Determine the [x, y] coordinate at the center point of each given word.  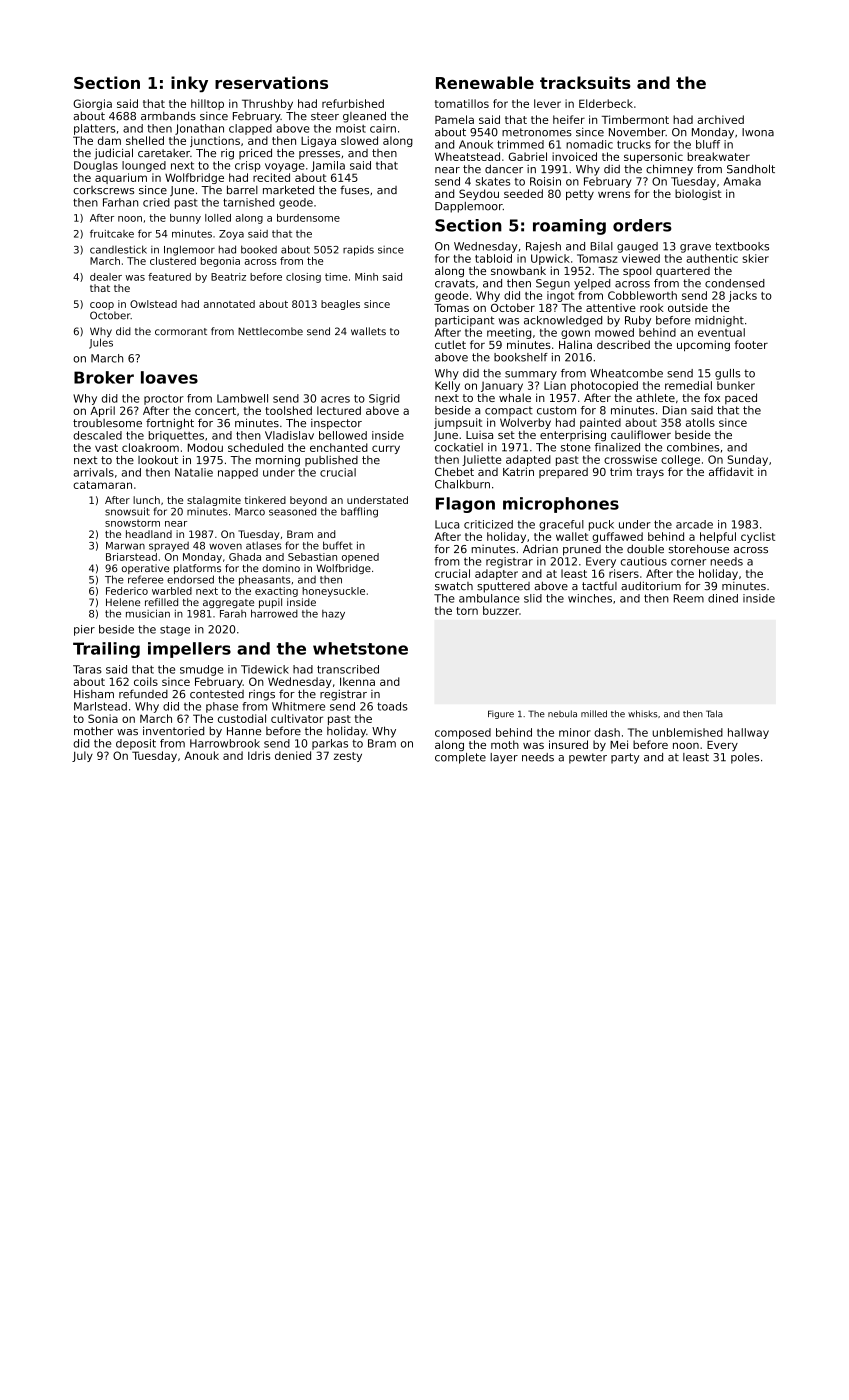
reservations [271, 82]
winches [590, 598]
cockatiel [459, 447]
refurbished [353, 103]
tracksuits [585, 82]
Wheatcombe [626, 373]
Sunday [748, 460]
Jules [101, 343]
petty [580, 195]
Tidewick [265, 669]
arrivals [94, 472]
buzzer [501, 610]
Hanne [244, 731]
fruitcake [112, 233]
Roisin [545, 181]
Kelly [447, 386]
